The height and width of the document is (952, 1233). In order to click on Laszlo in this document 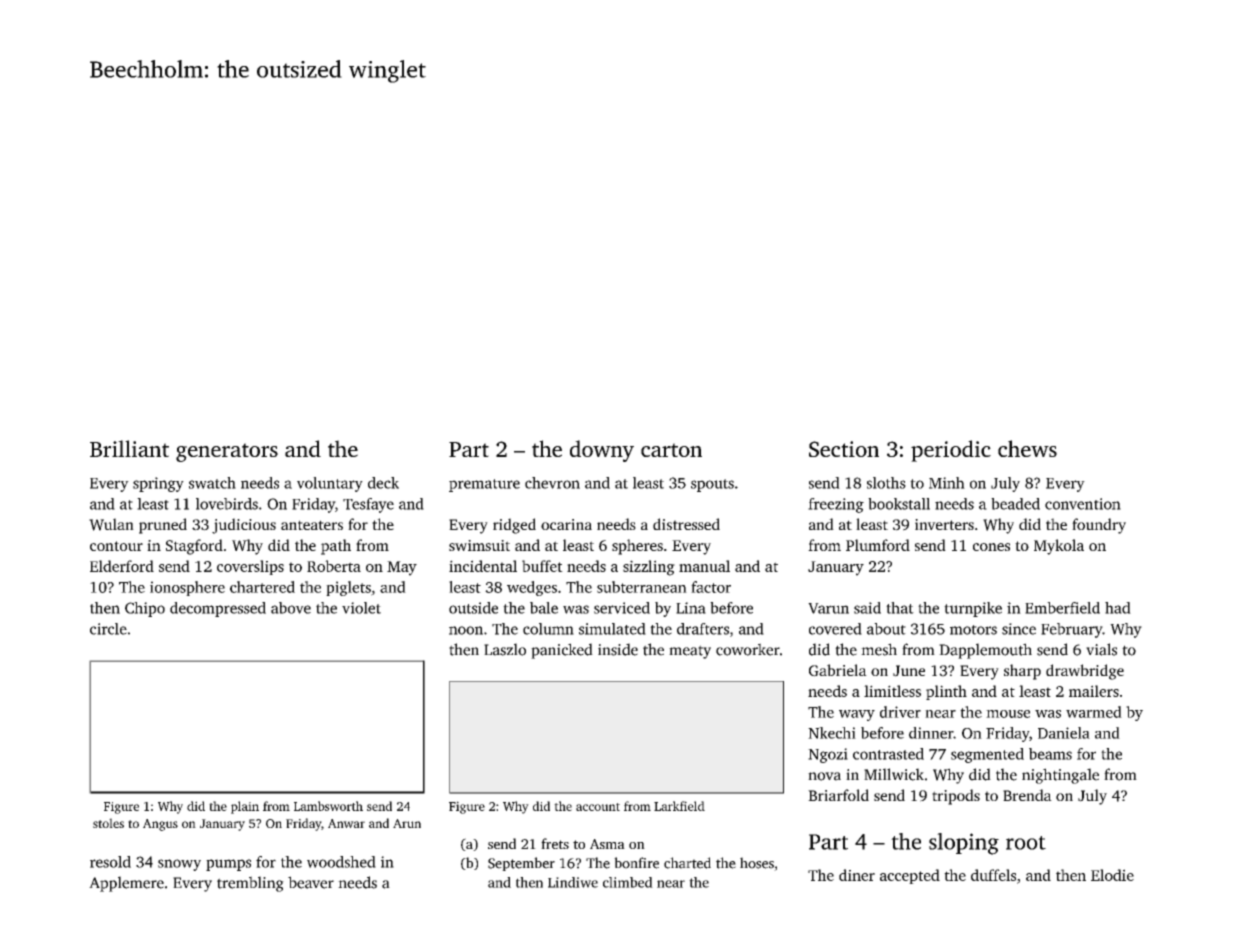, I will do `click(505, 649)`.
